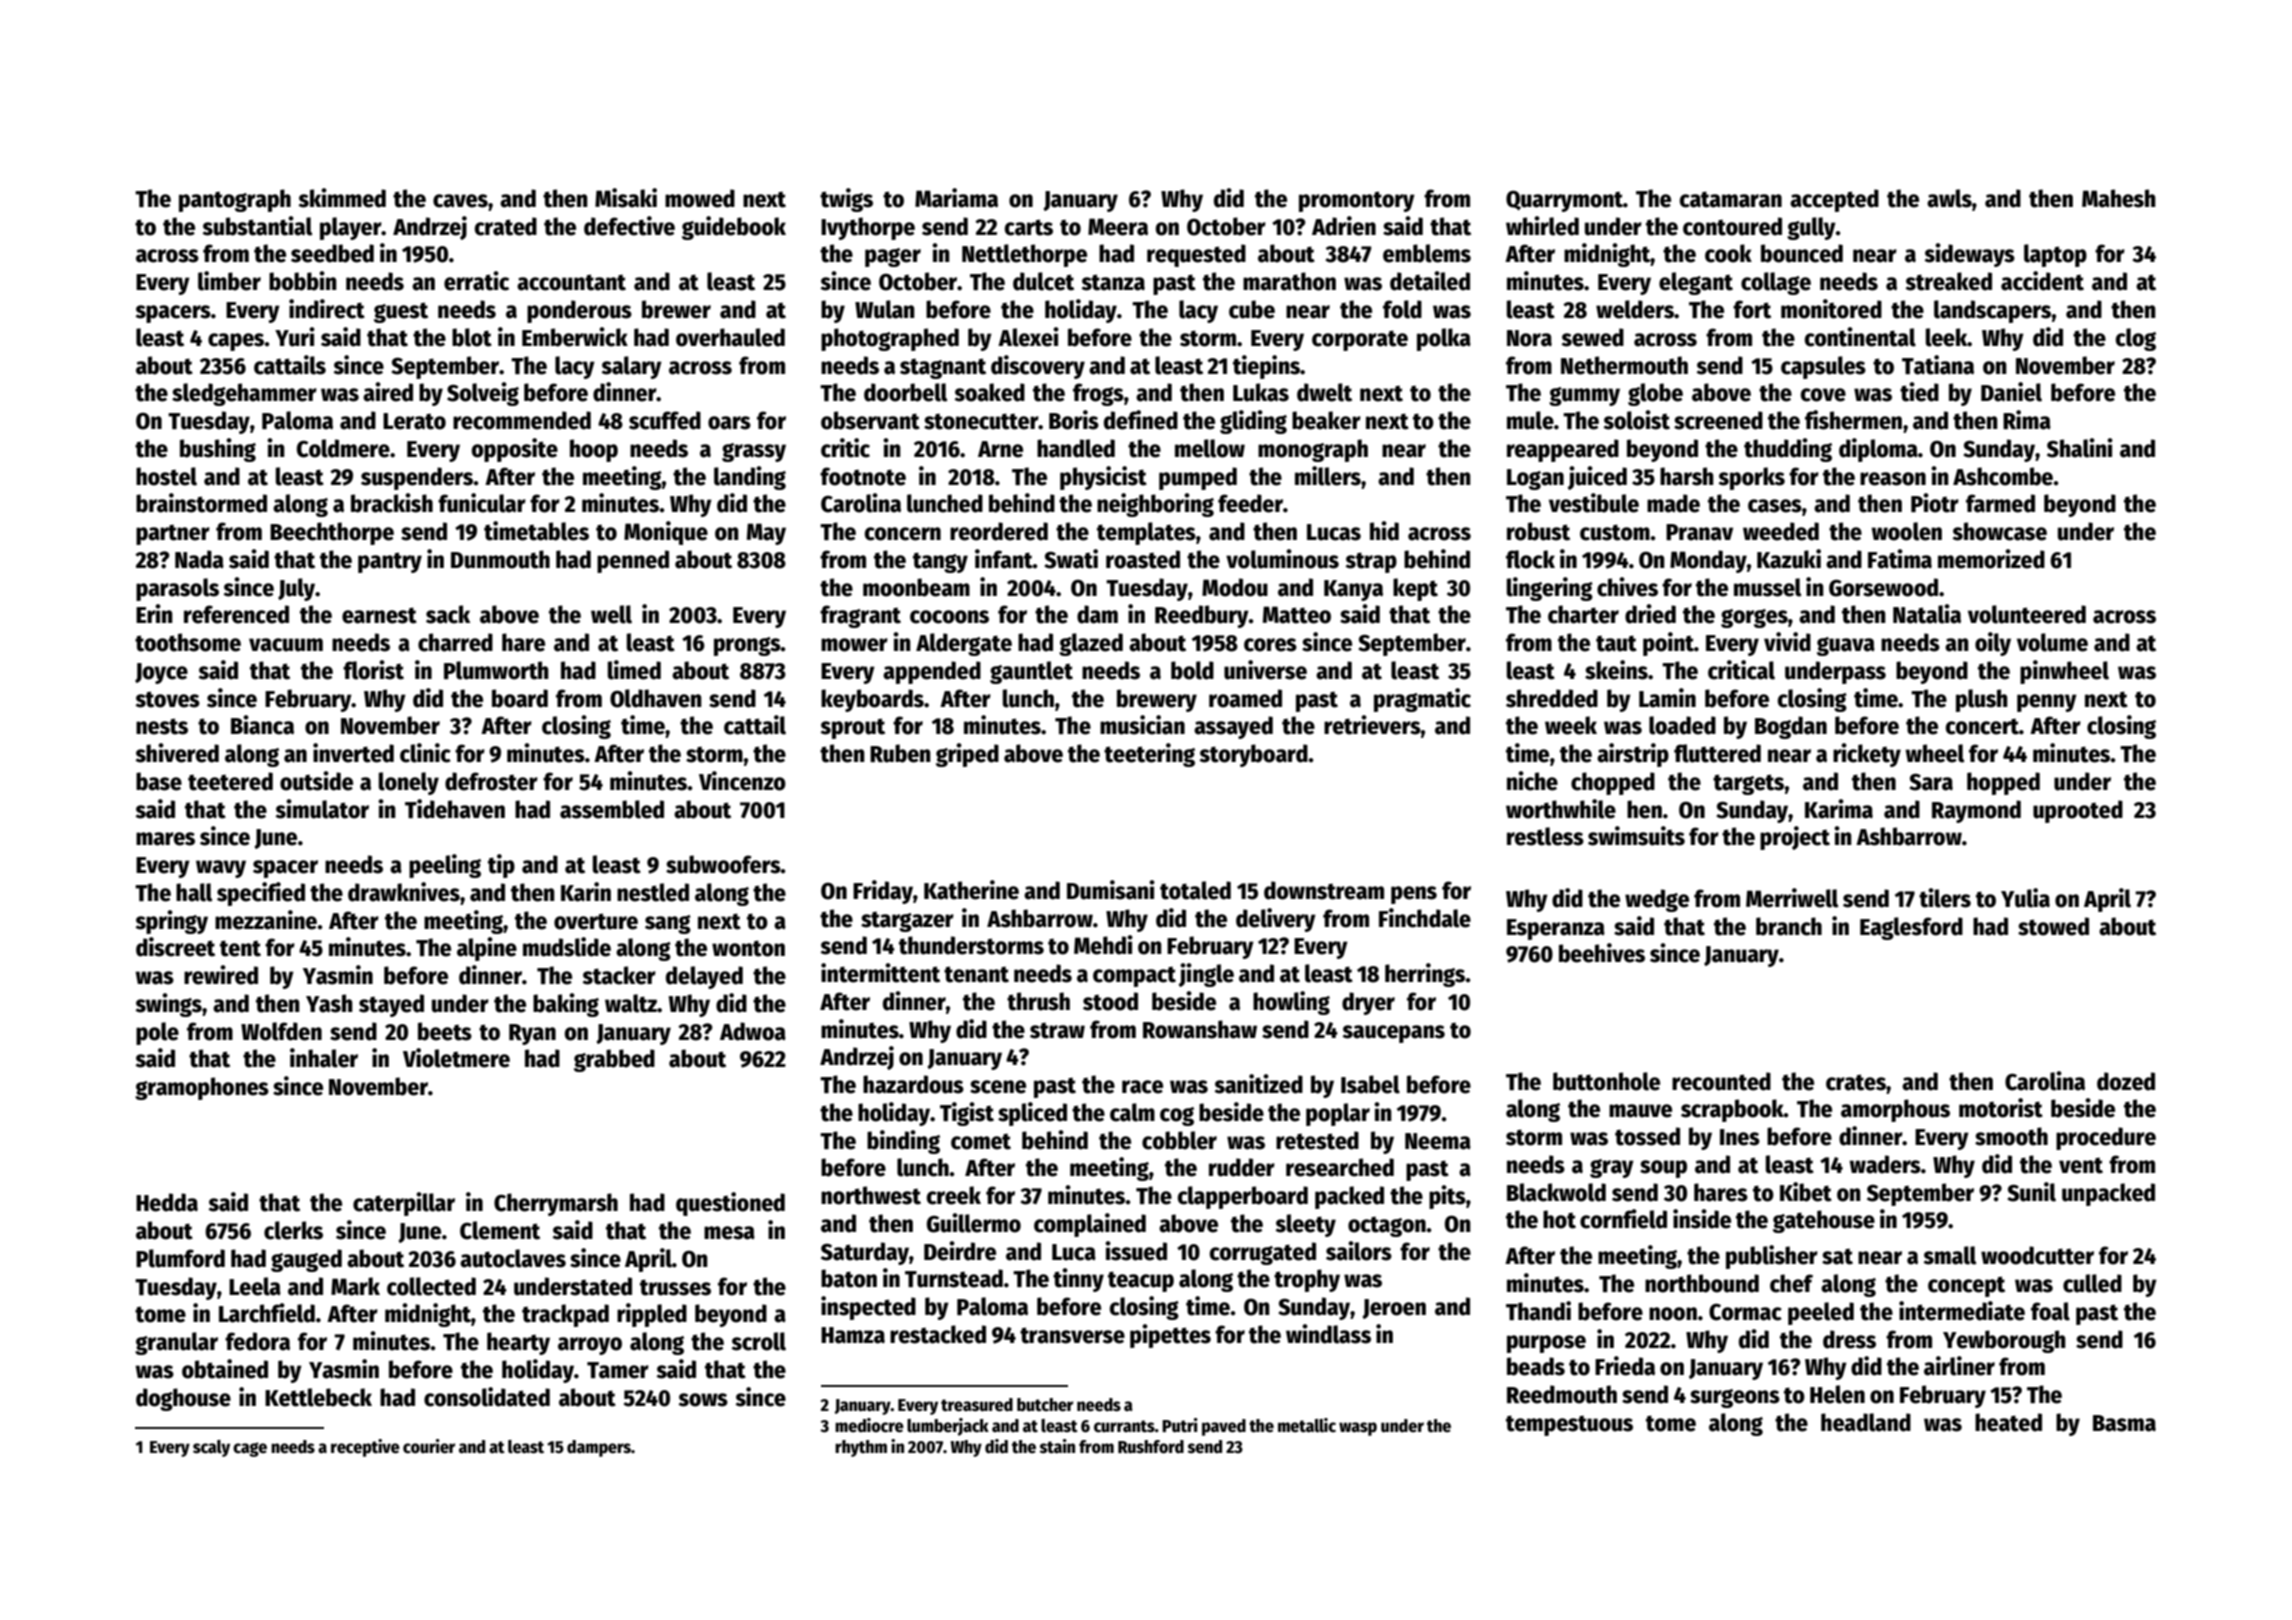 The height and width of the screenshot is (1620, 2292). Describe the element at coordinates (596, 921) in the screenshot. I see `overture` at that location.
